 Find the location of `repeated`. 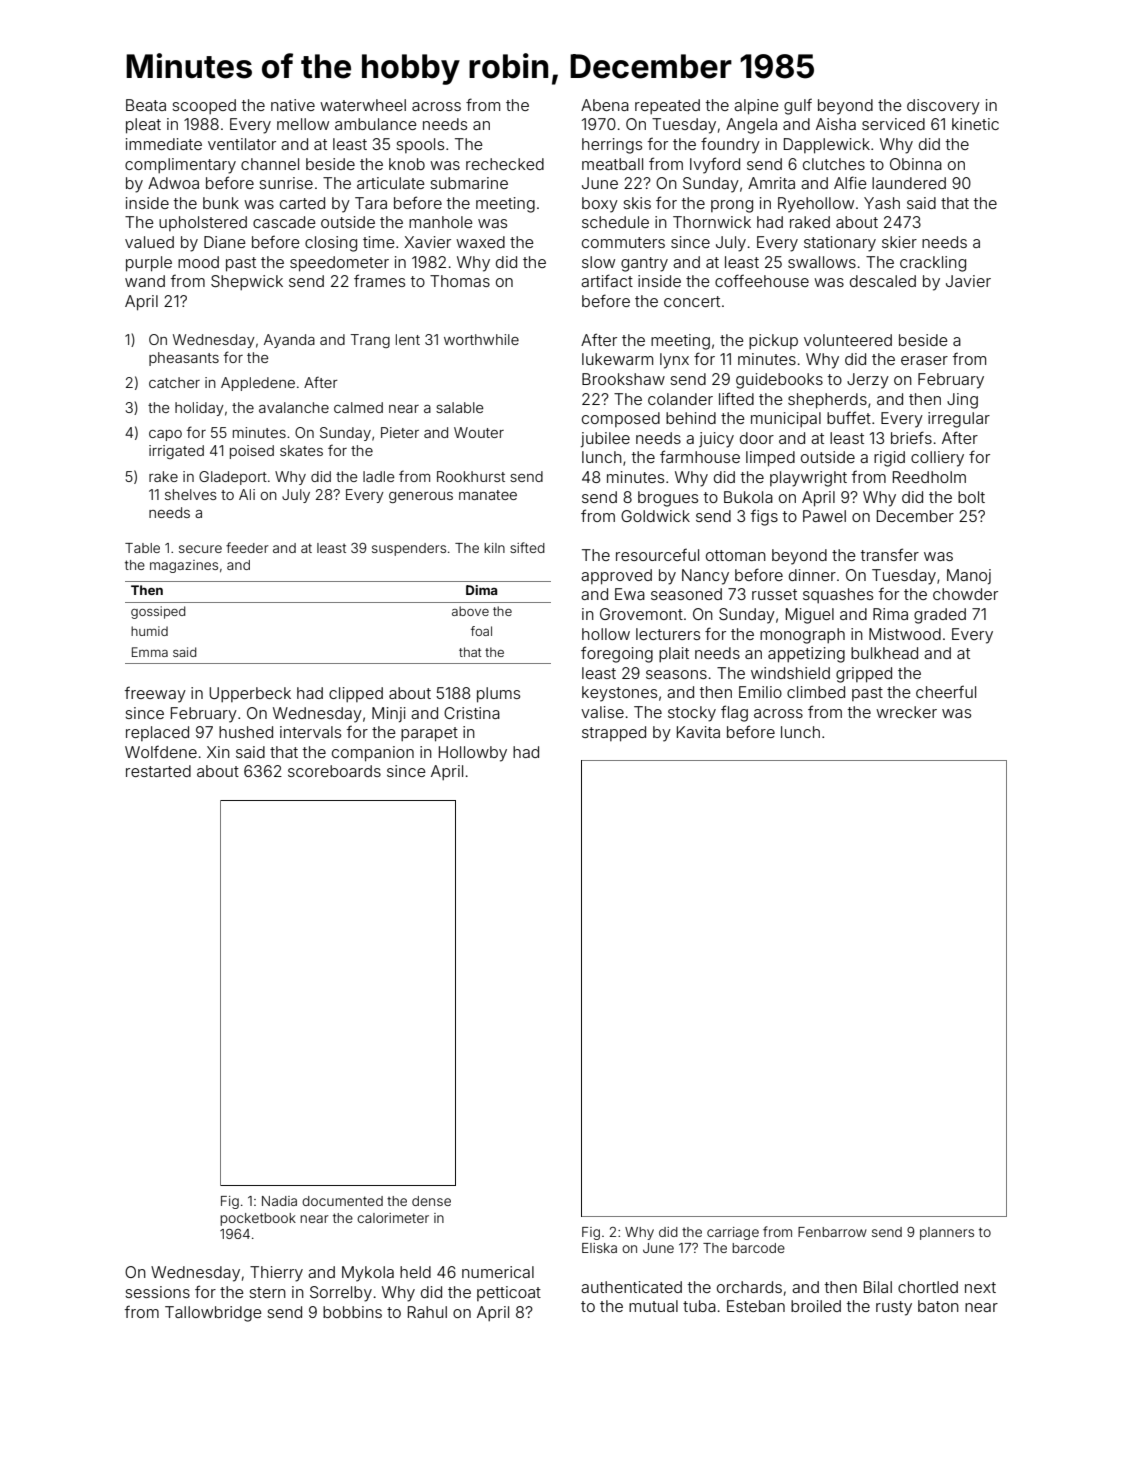

repeated is located at coordinates (667, 106).
